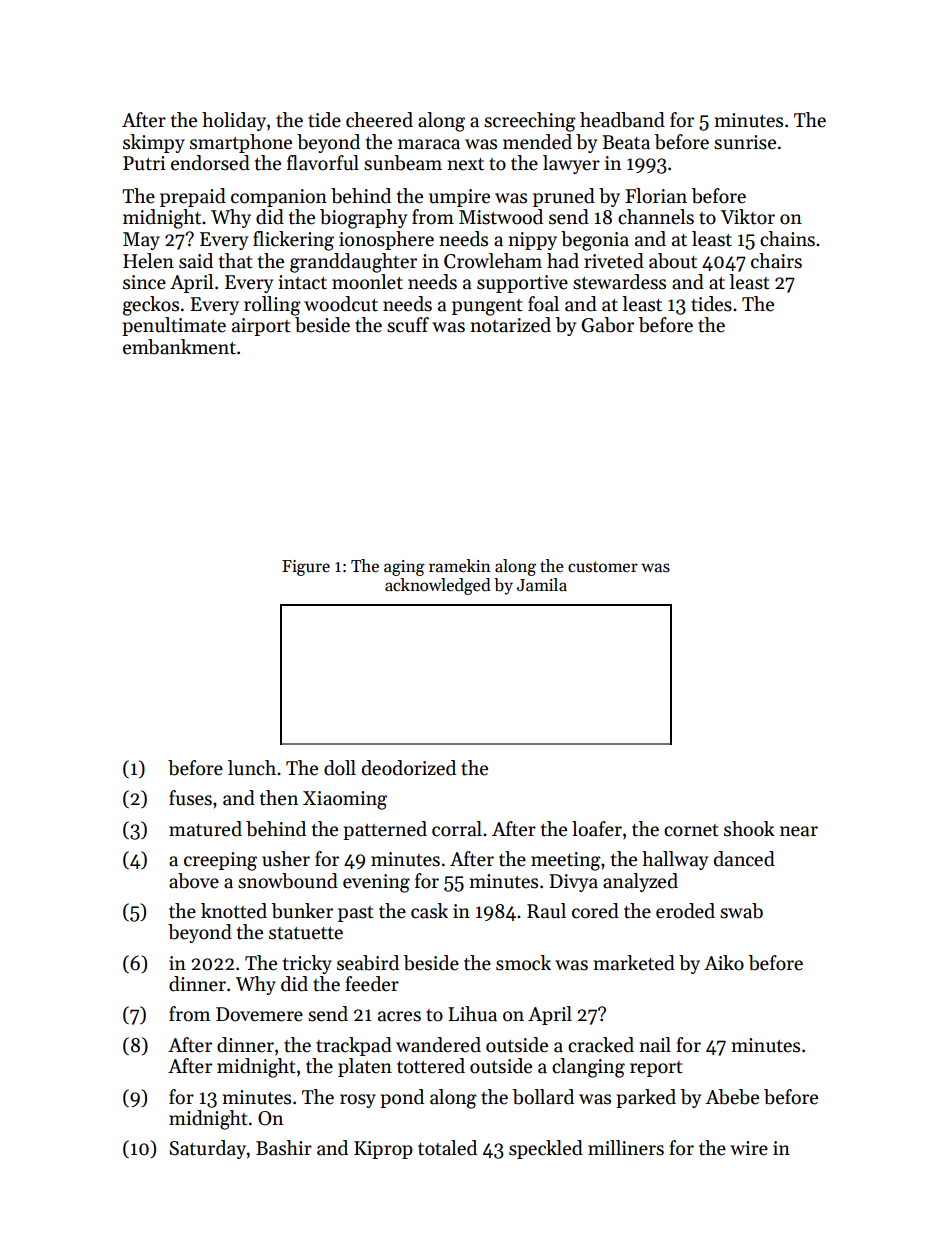 The image size is (952, 1233). I want to click on customer, so click(603, 567).
